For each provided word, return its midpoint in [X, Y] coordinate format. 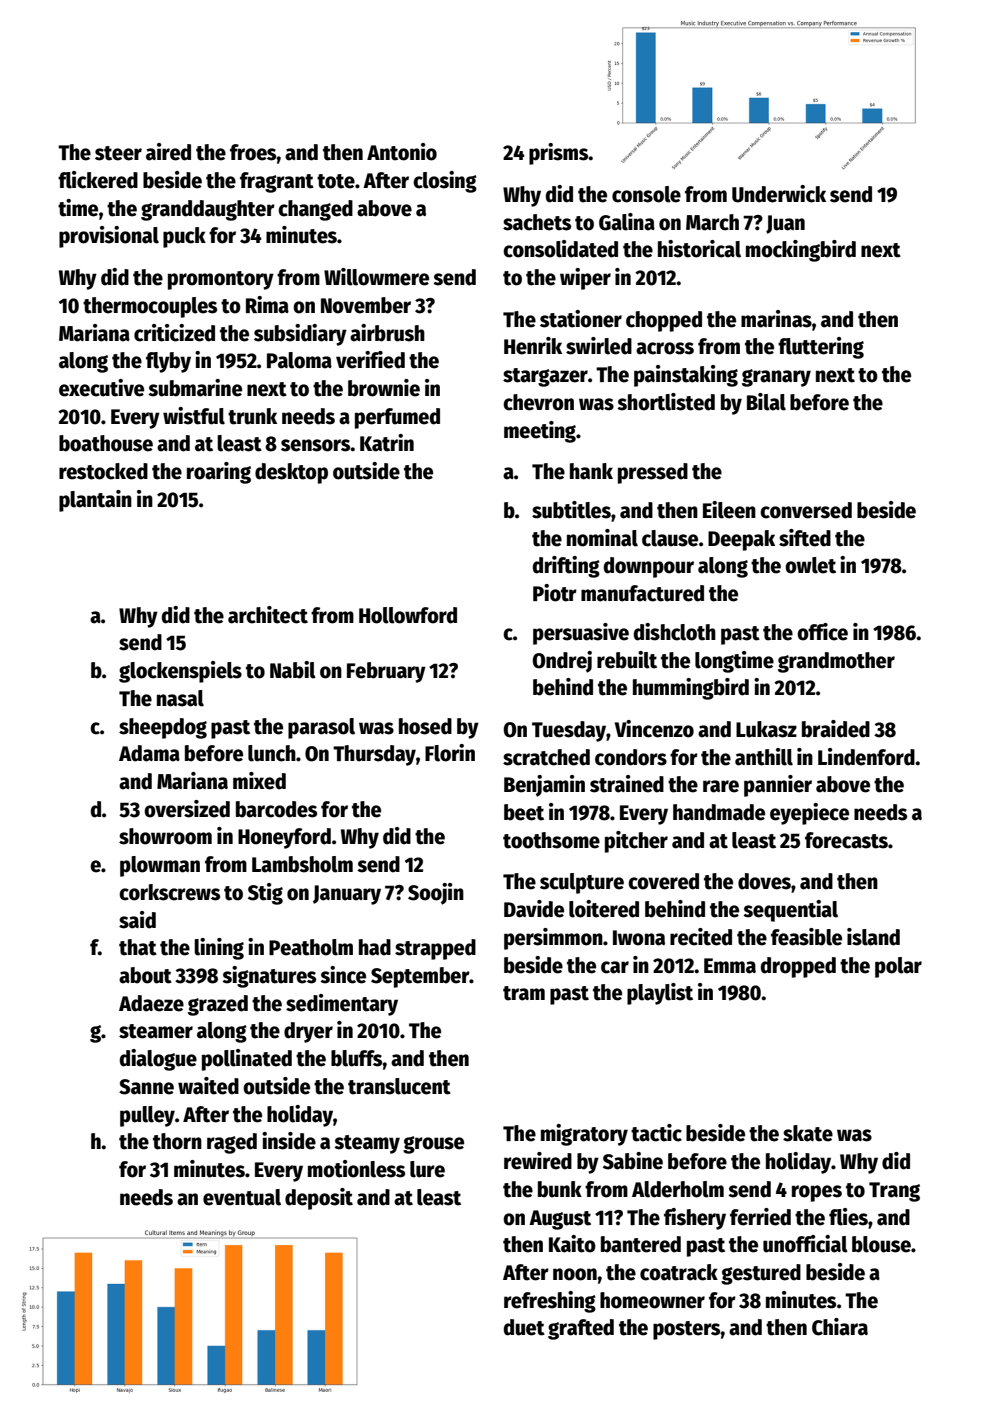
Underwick [779, 194]
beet [524, 812]
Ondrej [562, 662]
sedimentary [342, 1005]
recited [701, 937]
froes [253, 152]
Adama [149, 753]
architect [268, 615]
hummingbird [691, 689]
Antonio [402, 152]
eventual [242, 1197]
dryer [308, 1032]
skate [808, 1133]
